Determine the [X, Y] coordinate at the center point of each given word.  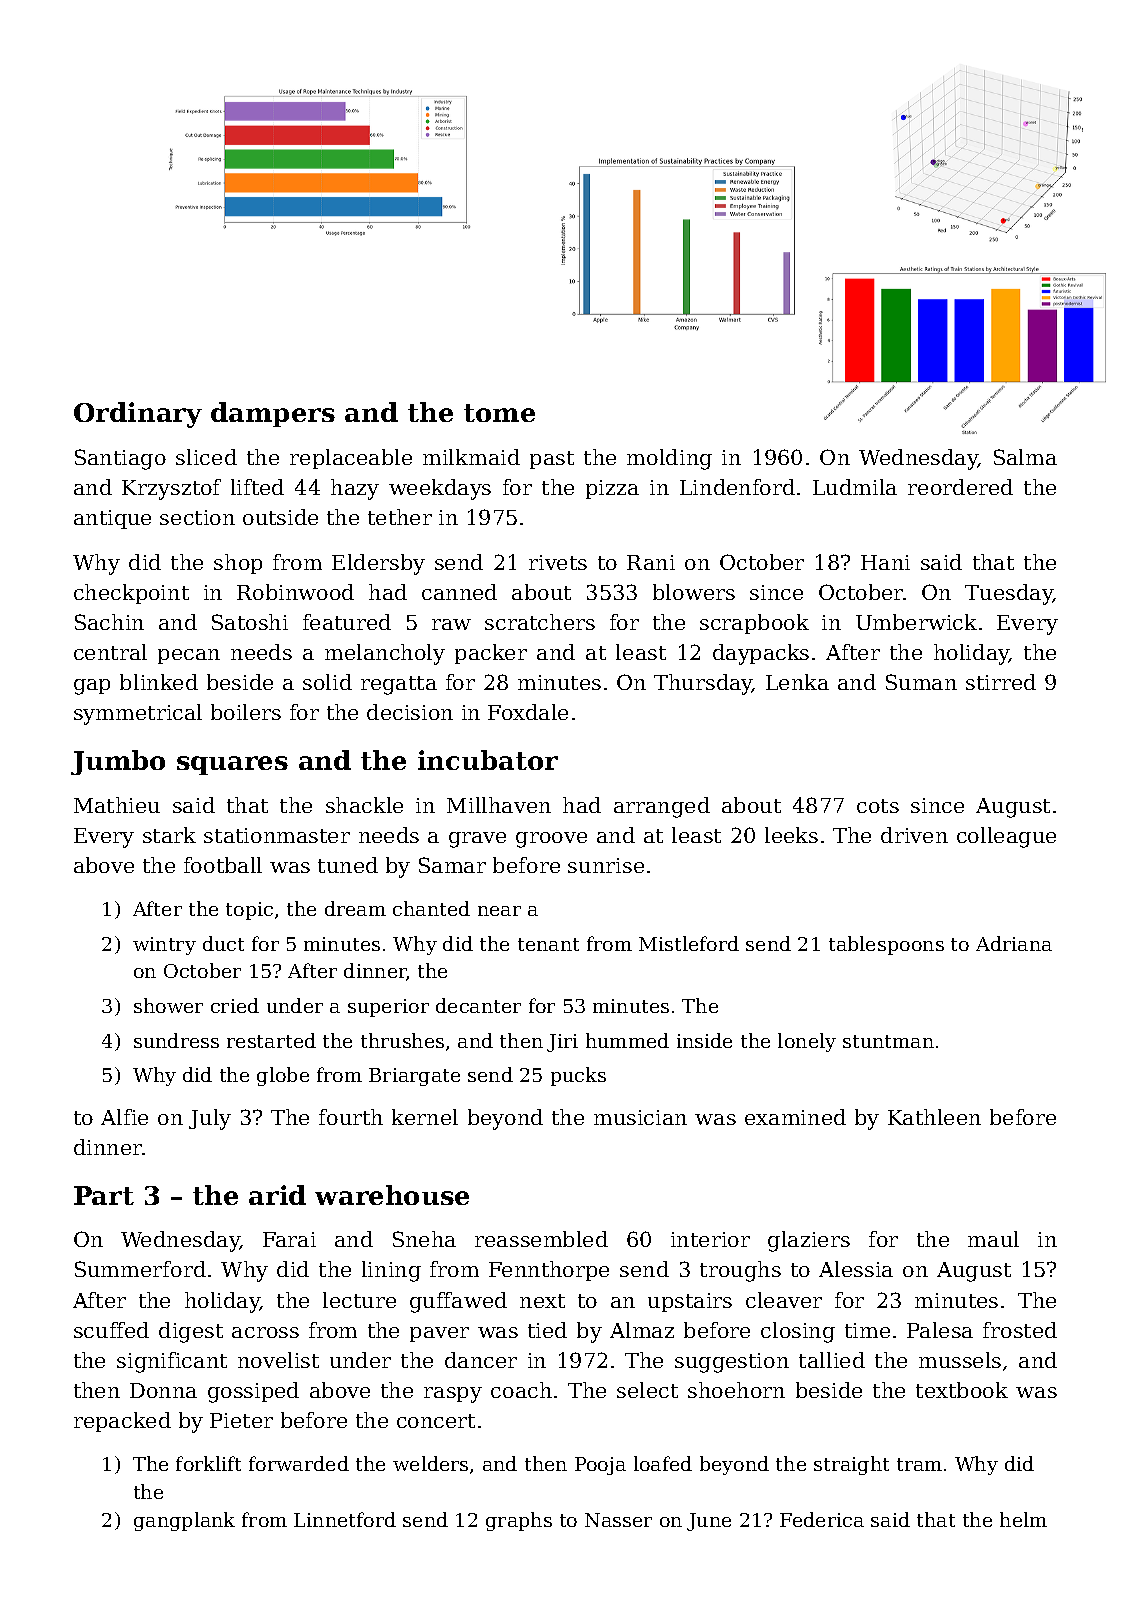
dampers [273, 414]
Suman [921, 682]
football [223, 865]
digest [191, 1332]
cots [878, 806]
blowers [694, 592]
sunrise [606, 865]
